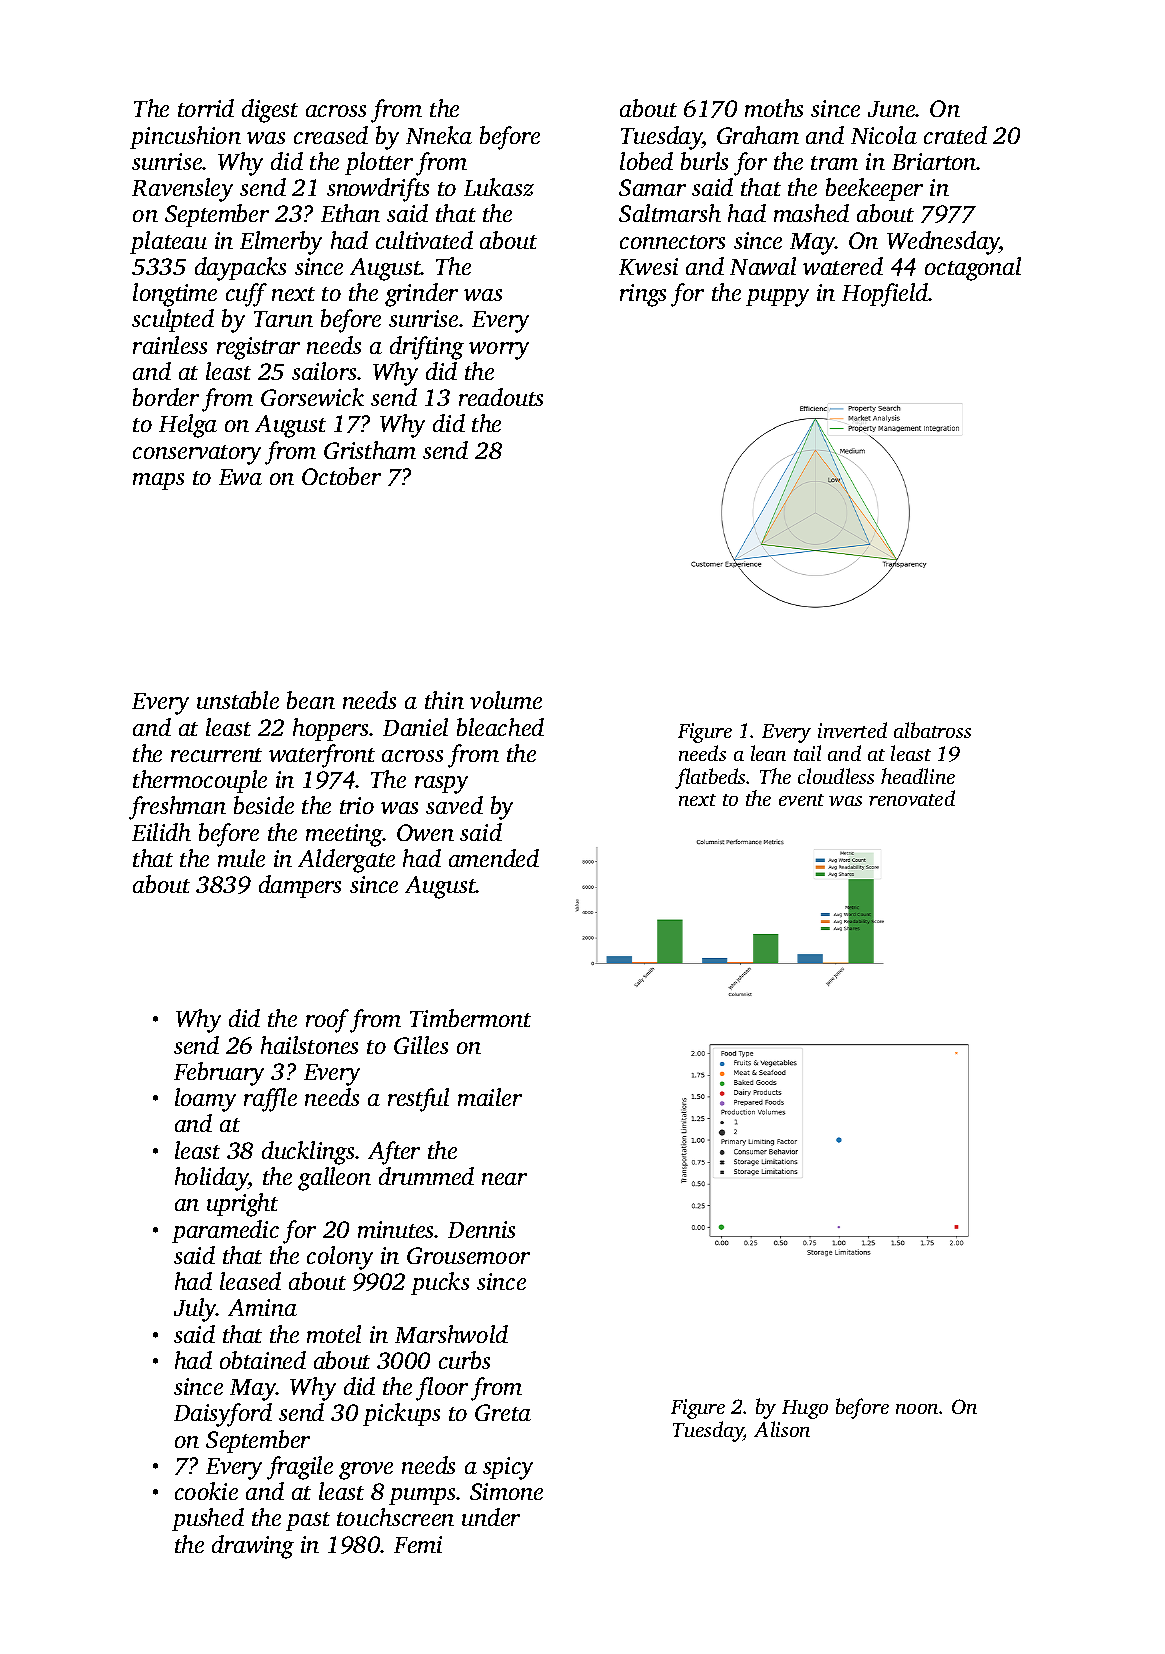  I want to click on waterfront, so click(322, 756).
